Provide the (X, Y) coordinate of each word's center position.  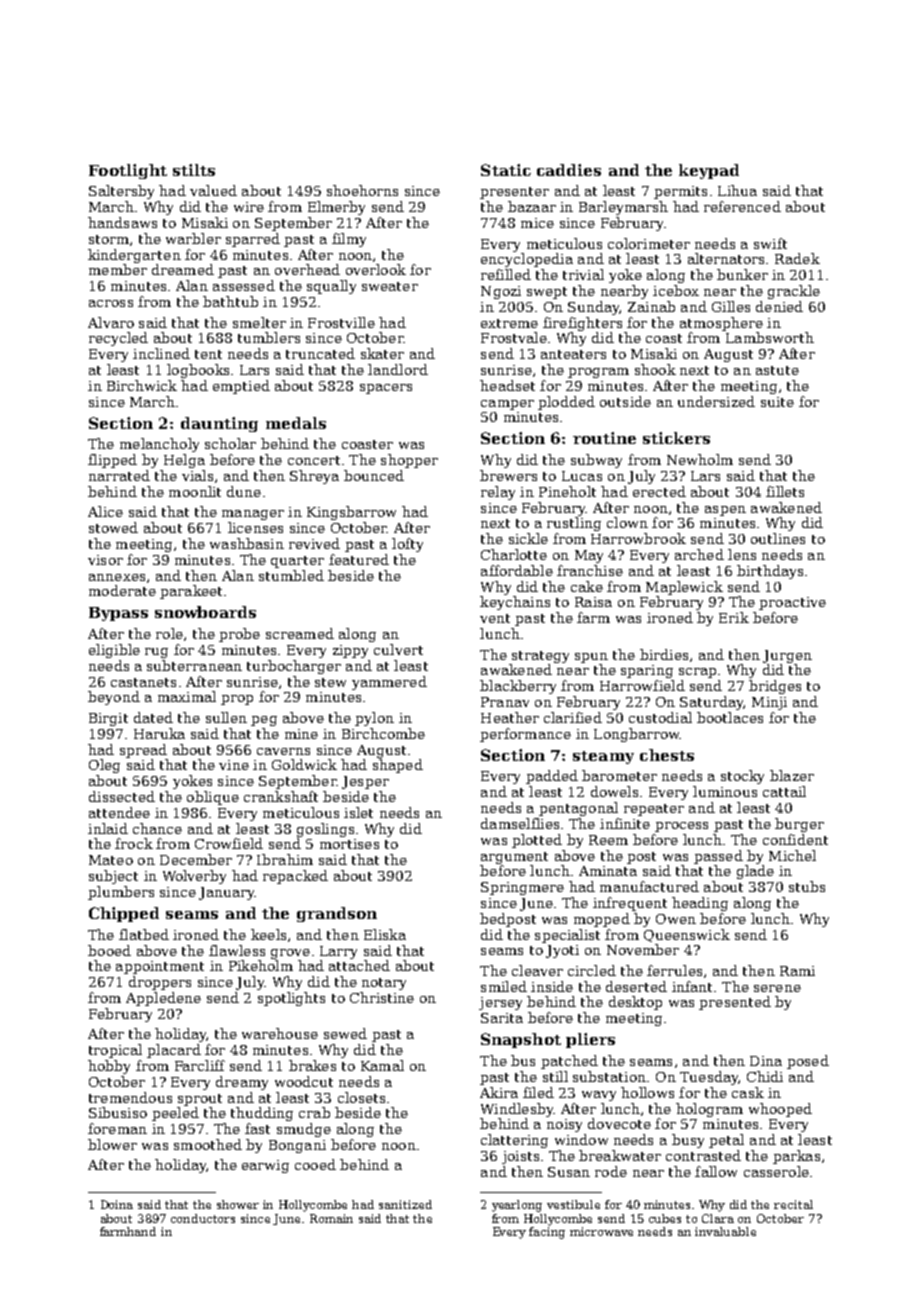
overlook (376, 269)
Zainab (651, 306)
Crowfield (229, 843)
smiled (504, 986)
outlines (778, 538)
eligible (114, 651)
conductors (203, 1218)
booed (109, 950)
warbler (193, 238)
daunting (219, 424)
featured (359, 559)
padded (552, 777)
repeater (654, 810)
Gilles (731, 306)
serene (777, 988)
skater (382, 353)
